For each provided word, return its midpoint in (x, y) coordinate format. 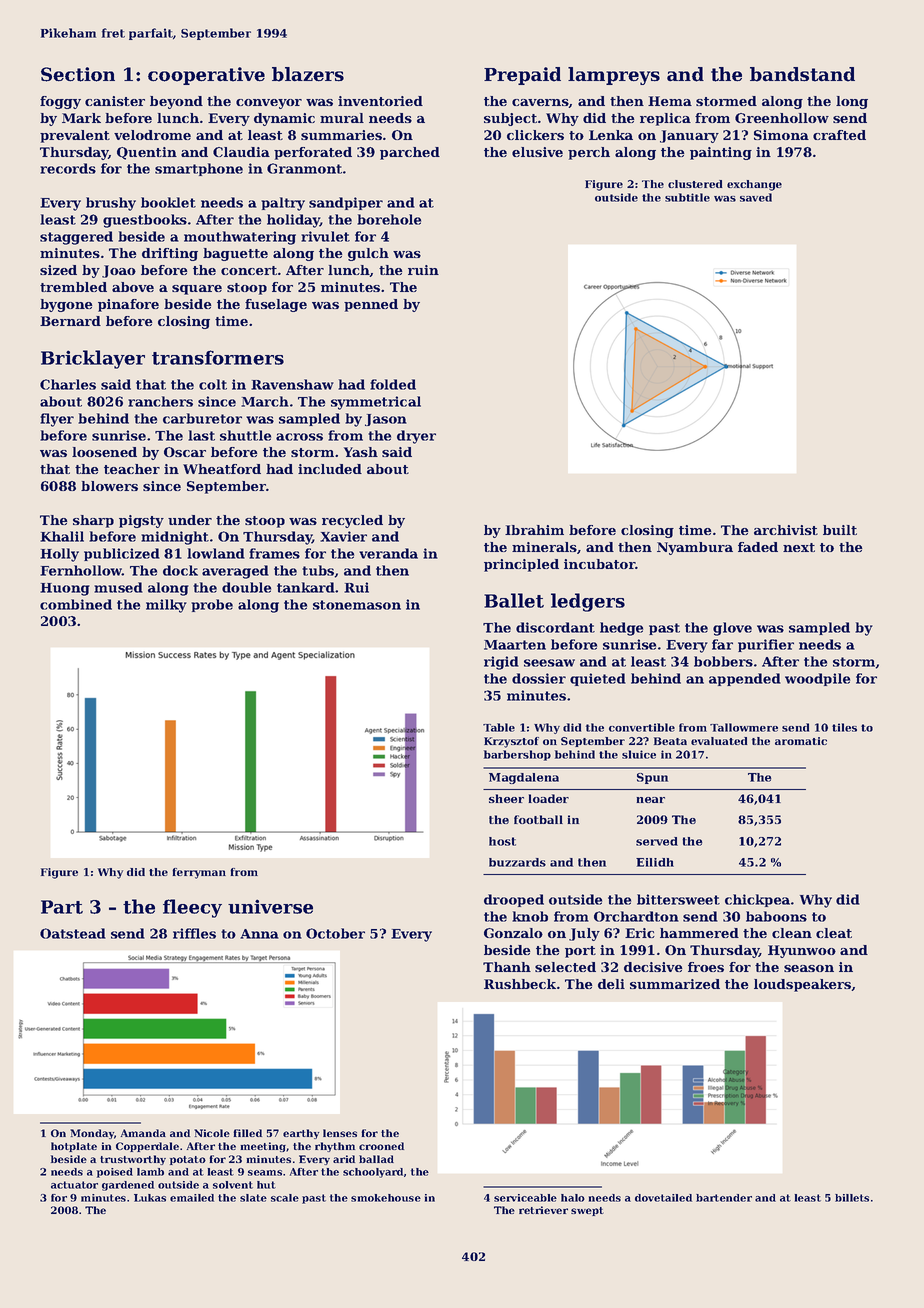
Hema (670, 101)
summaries (341, 135)
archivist (786, 530)
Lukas (150, 1198)
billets (852, 1198)
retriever (543, 1210)
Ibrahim (534, 530)
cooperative (206, 76)
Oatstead (73, 933)
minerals (544, 547)
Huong (65, 589)
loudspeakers (802, 985)
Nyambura (695, 548)
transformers (218, 357)
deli (611, 984)
